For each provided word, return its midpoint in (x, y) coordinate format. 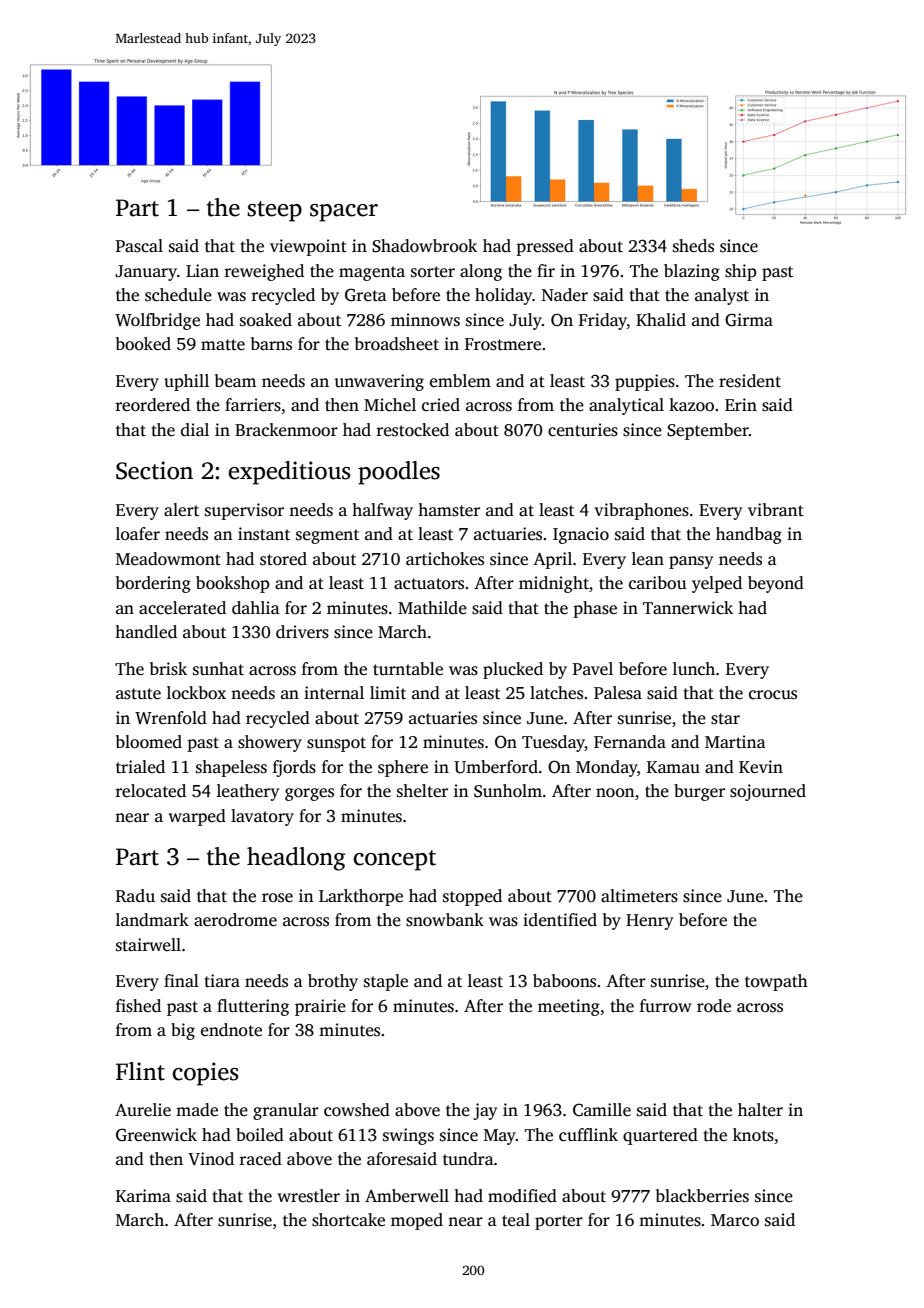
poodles (399, 473)
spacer (344, 213)
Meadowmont (168, 559)
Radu (135, 896)
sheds (693, 246)
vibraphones (641, 511)
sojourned (768, 792)
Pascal (139, 246)
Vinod (211, 1159)
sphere (403, 768)
